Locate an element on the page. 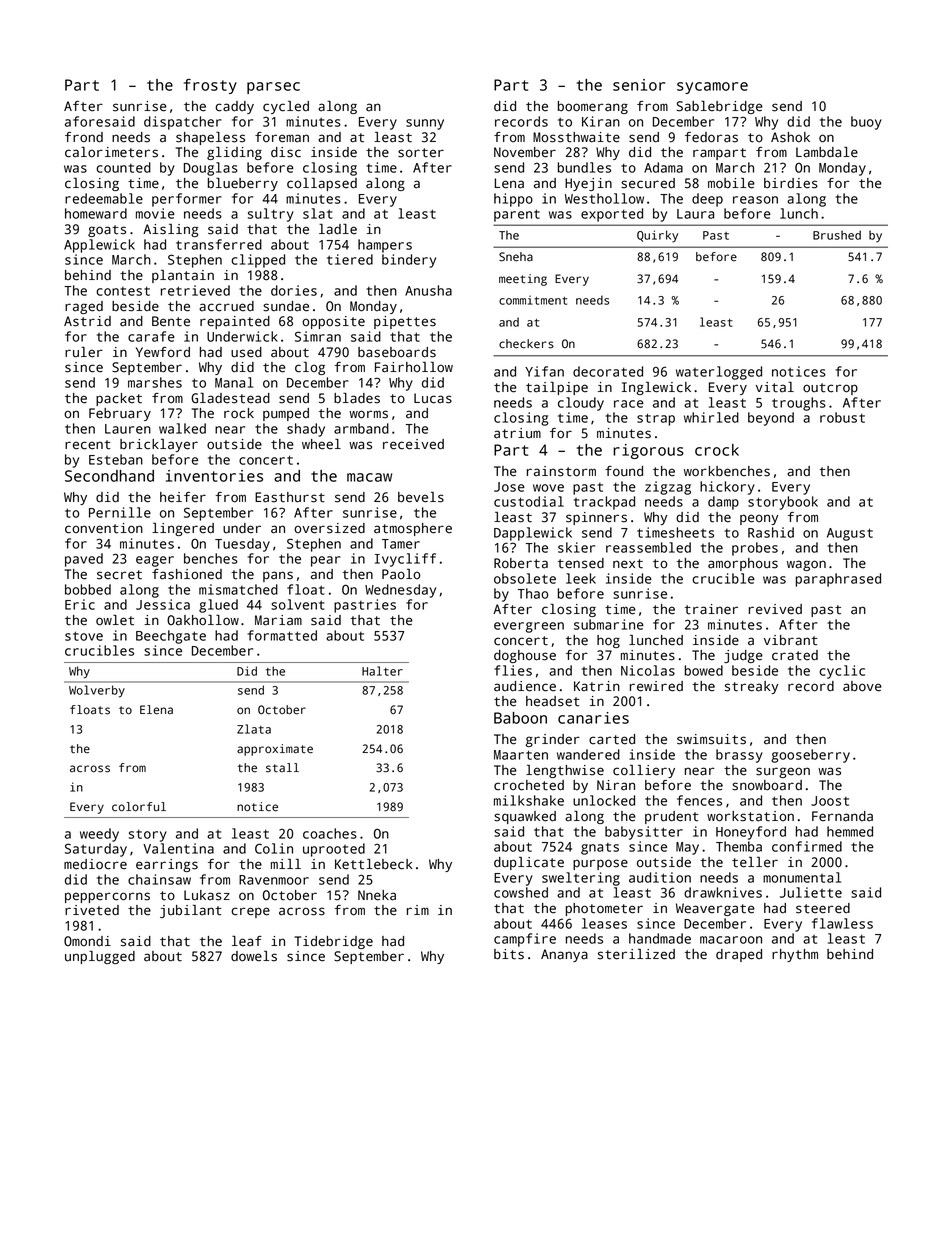 The width and height of the page is (952, 1233). frosty is located at coordinates (210, 86).
